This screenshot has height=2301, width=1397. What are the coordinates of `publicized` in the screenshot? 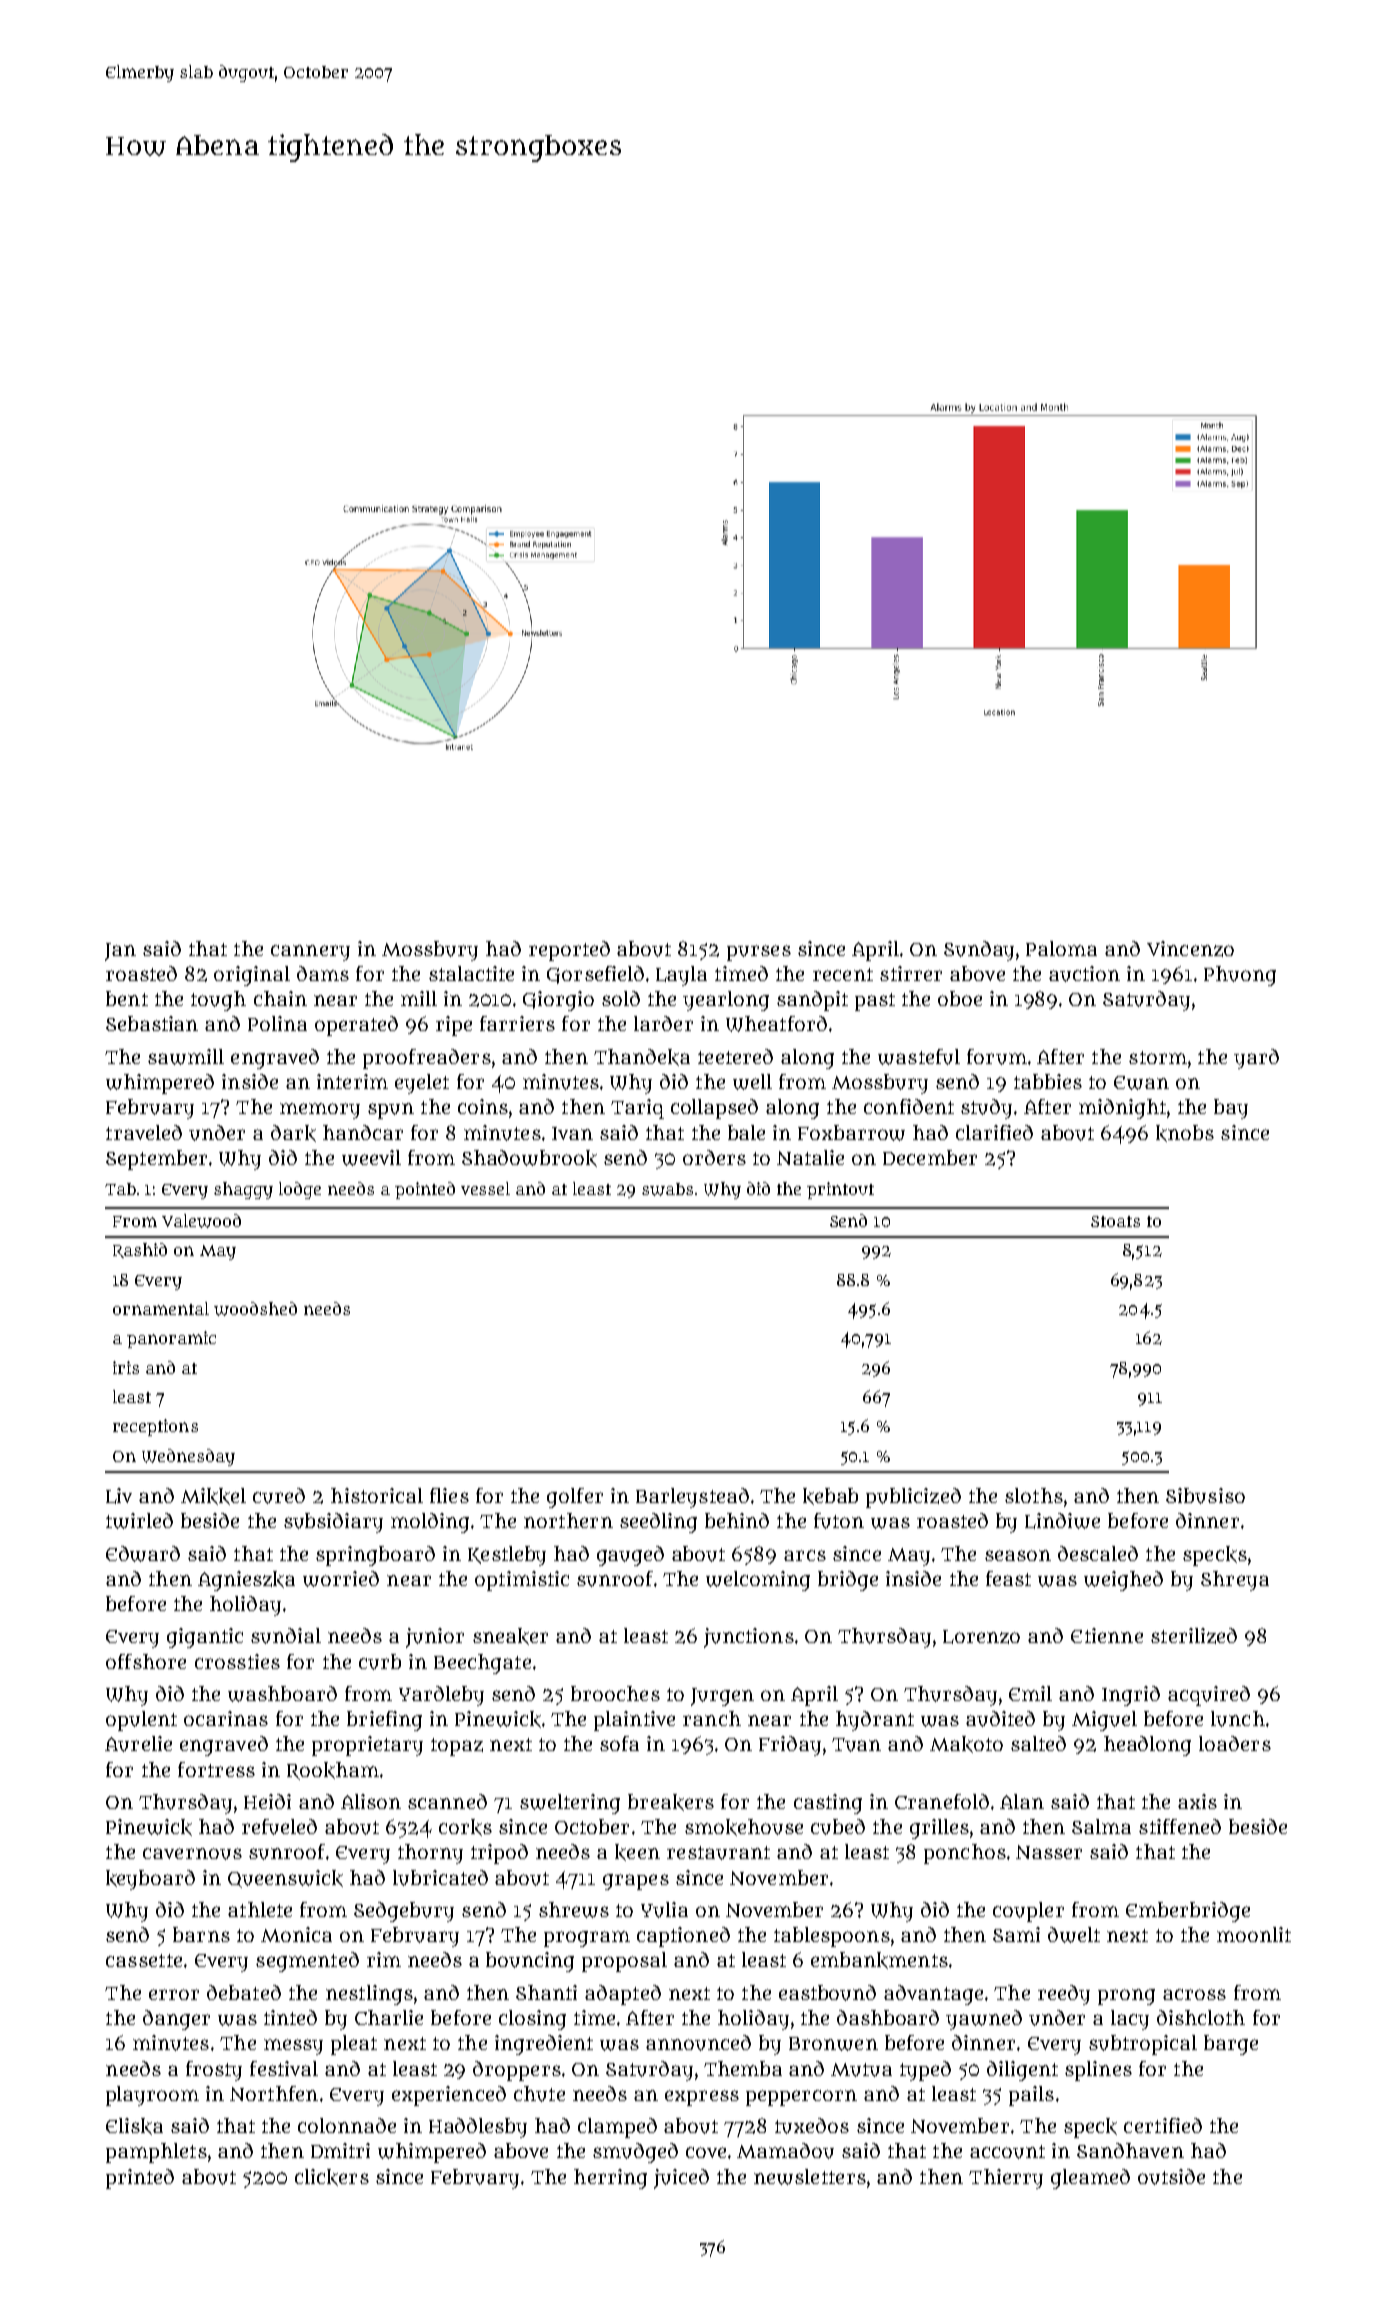 It's located at (913, 1498).
